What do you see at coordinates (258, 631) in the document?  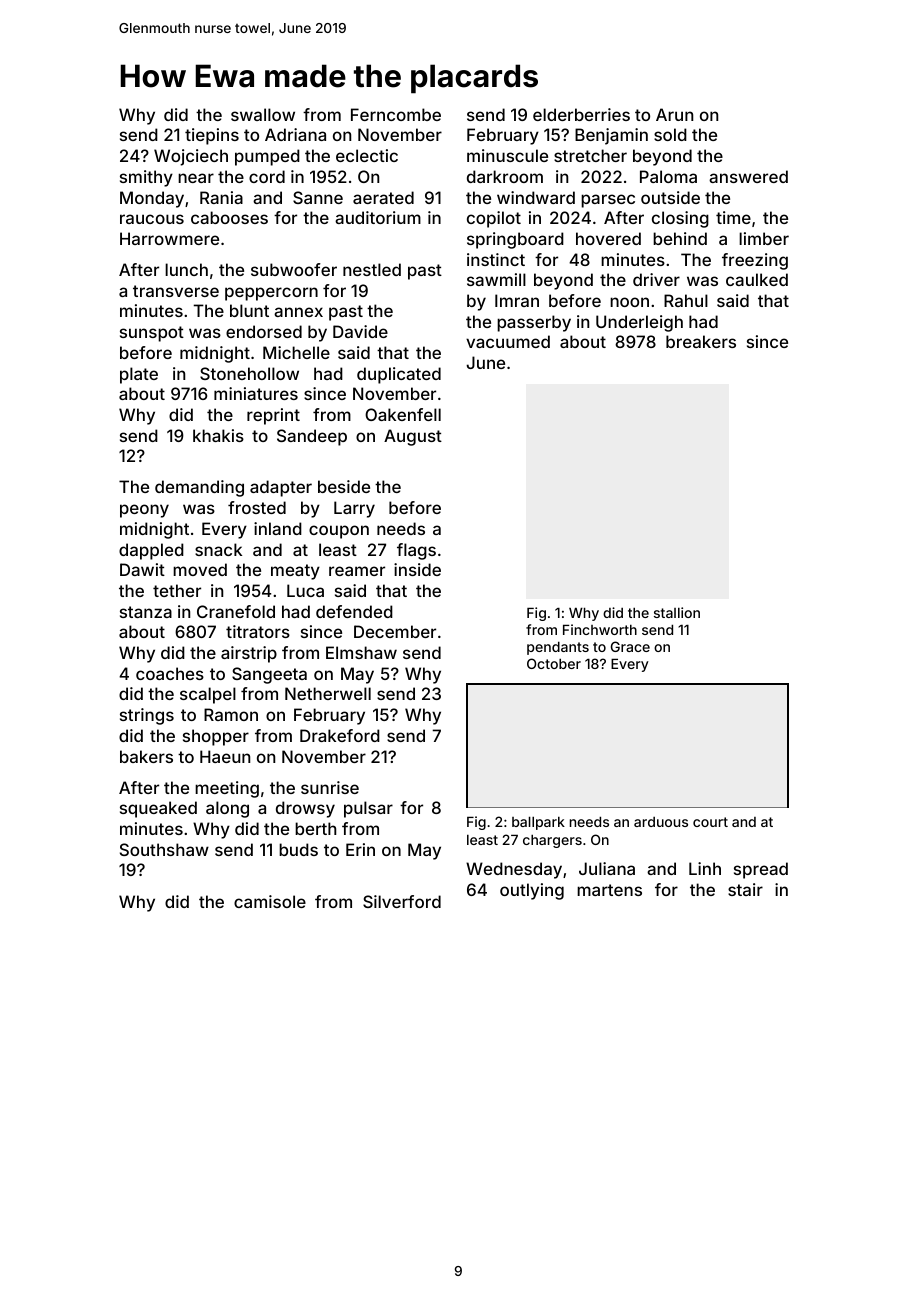 I see `titrators` at bounding box center [258, 631].
